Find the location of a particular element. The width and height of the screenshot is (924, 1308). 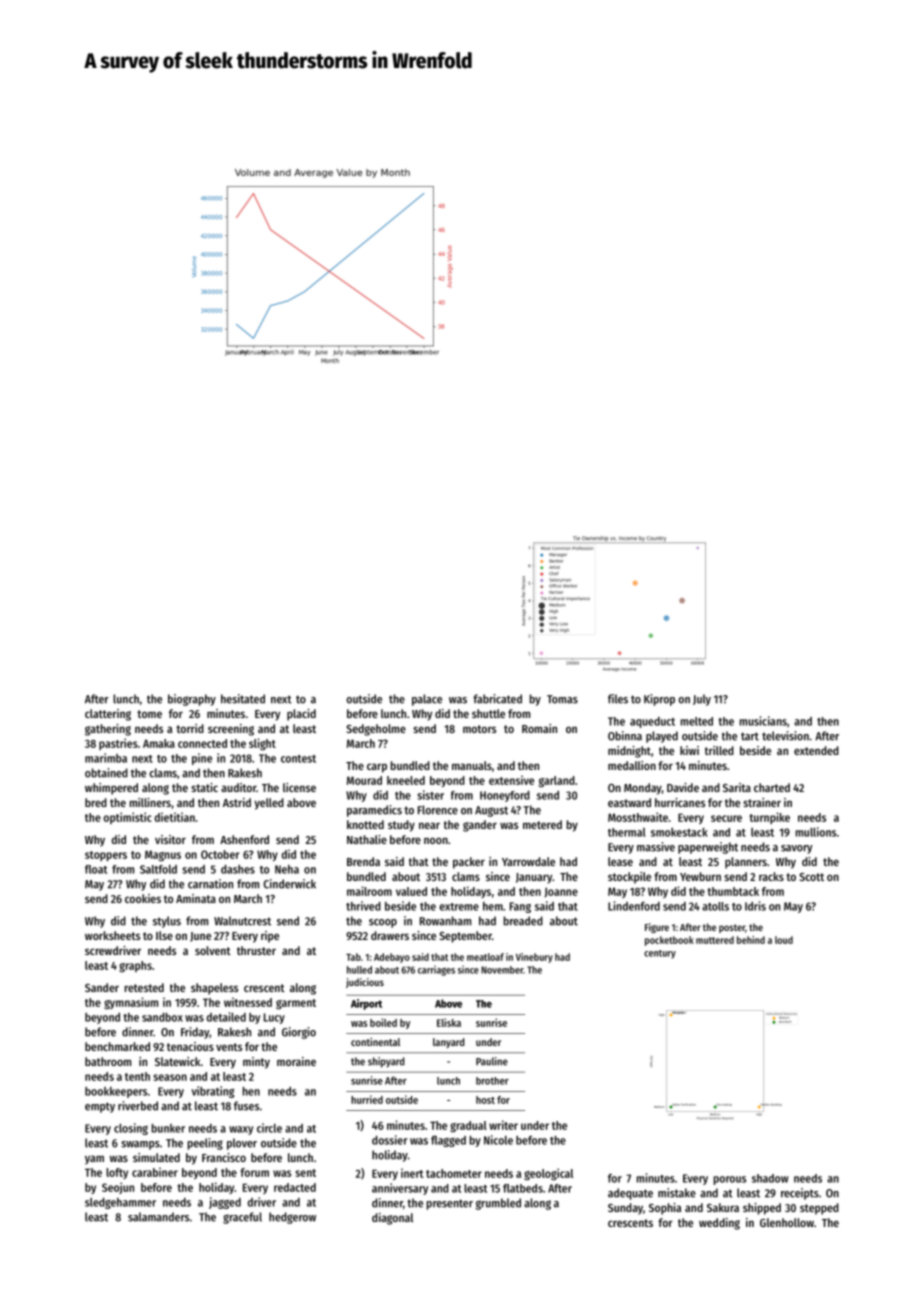

metered is located at coordinates (542, 824).
